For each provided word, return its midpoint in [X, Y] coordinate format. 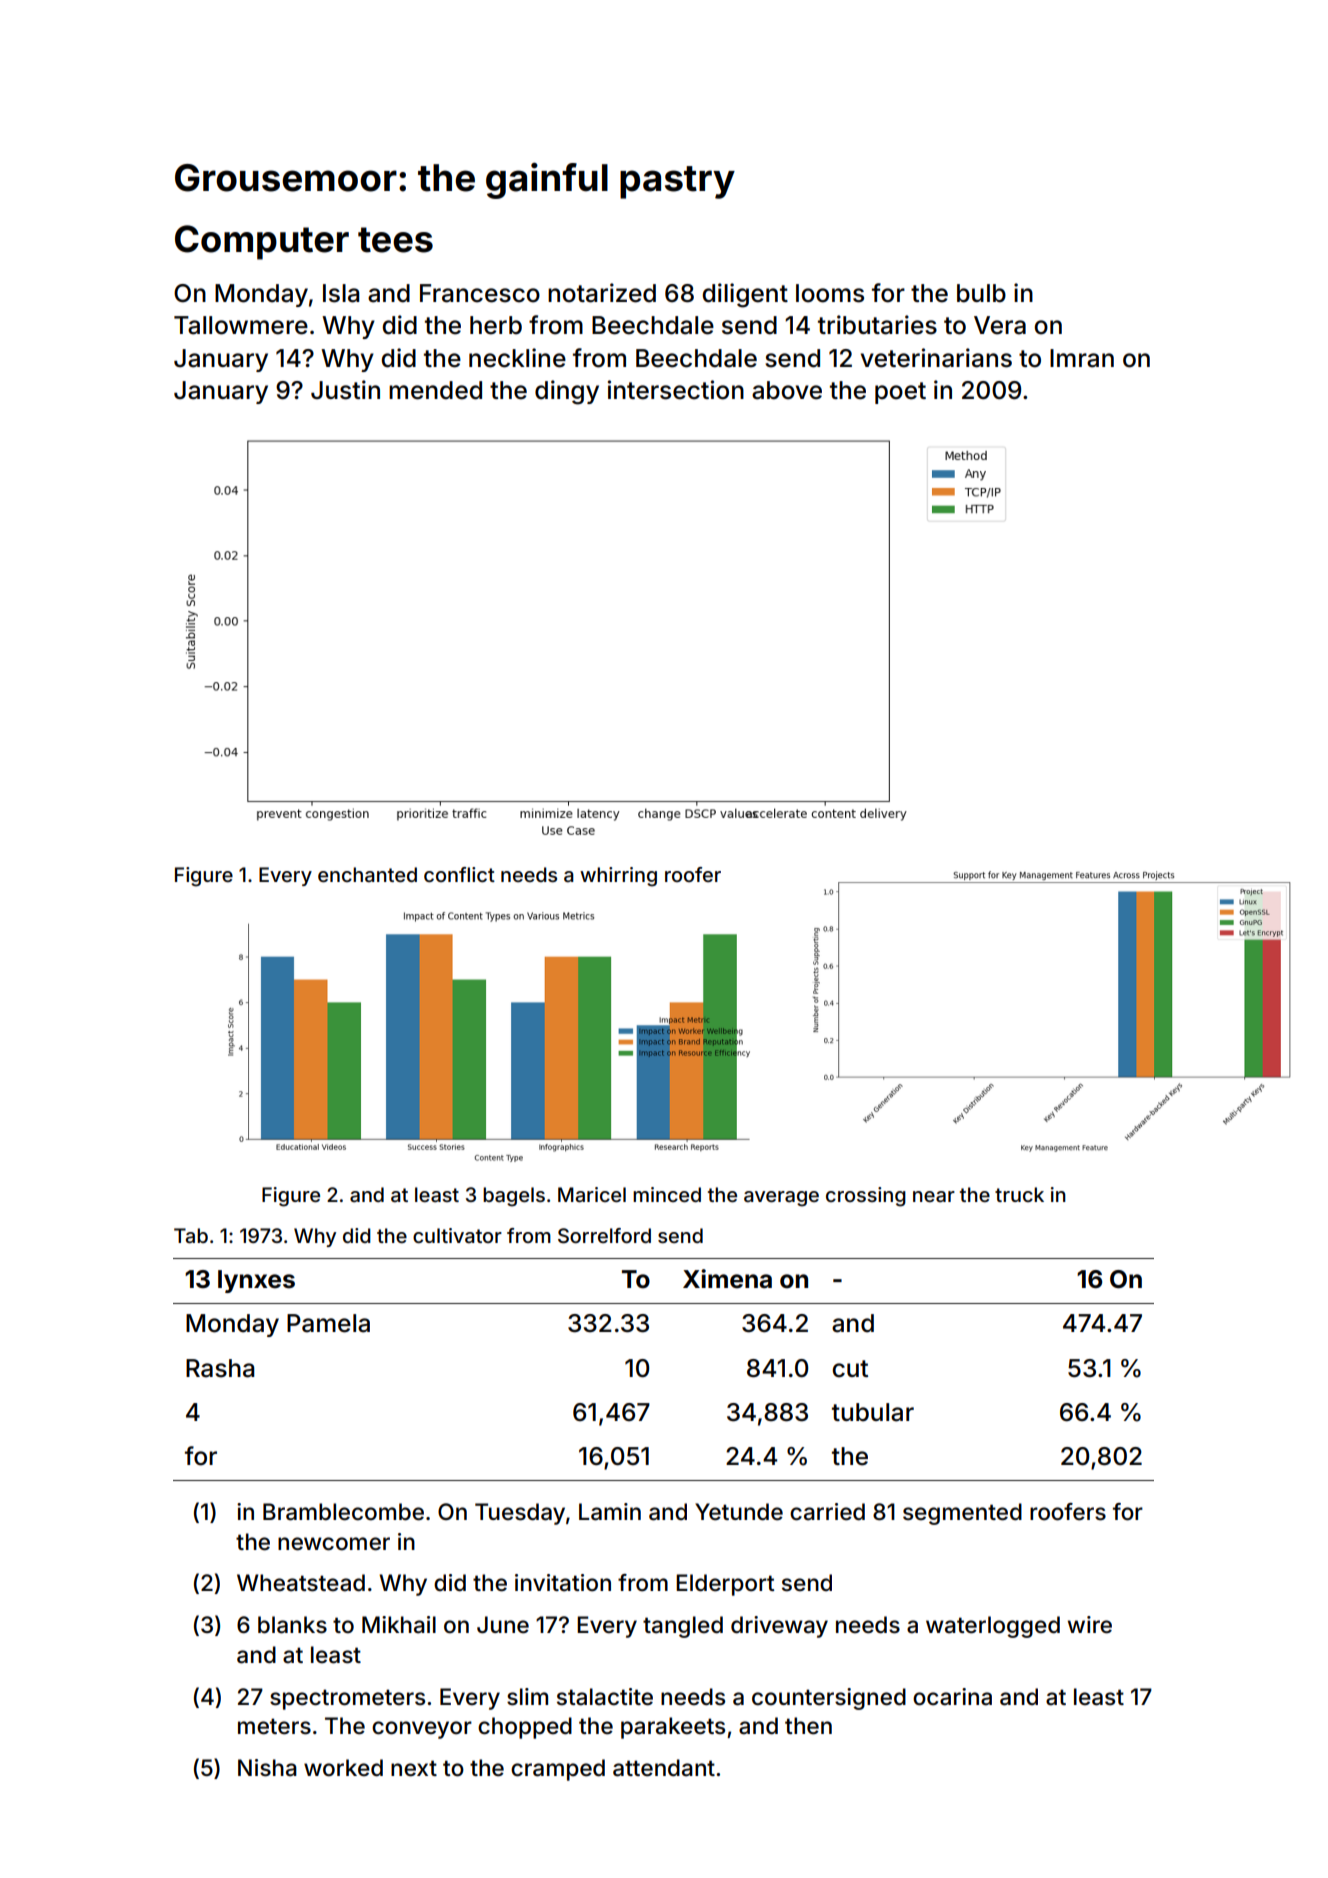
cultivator [457, 1235]
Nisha [267, 1768]
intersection [676, 390]
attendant [664, 1768]
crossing [866, 1197]
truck [1019, 1194]
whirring [618, 877]
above [787, 390]
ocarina [952, 1697]
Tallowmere [241, 325]
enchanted [367, 874]
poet [900, 393]
